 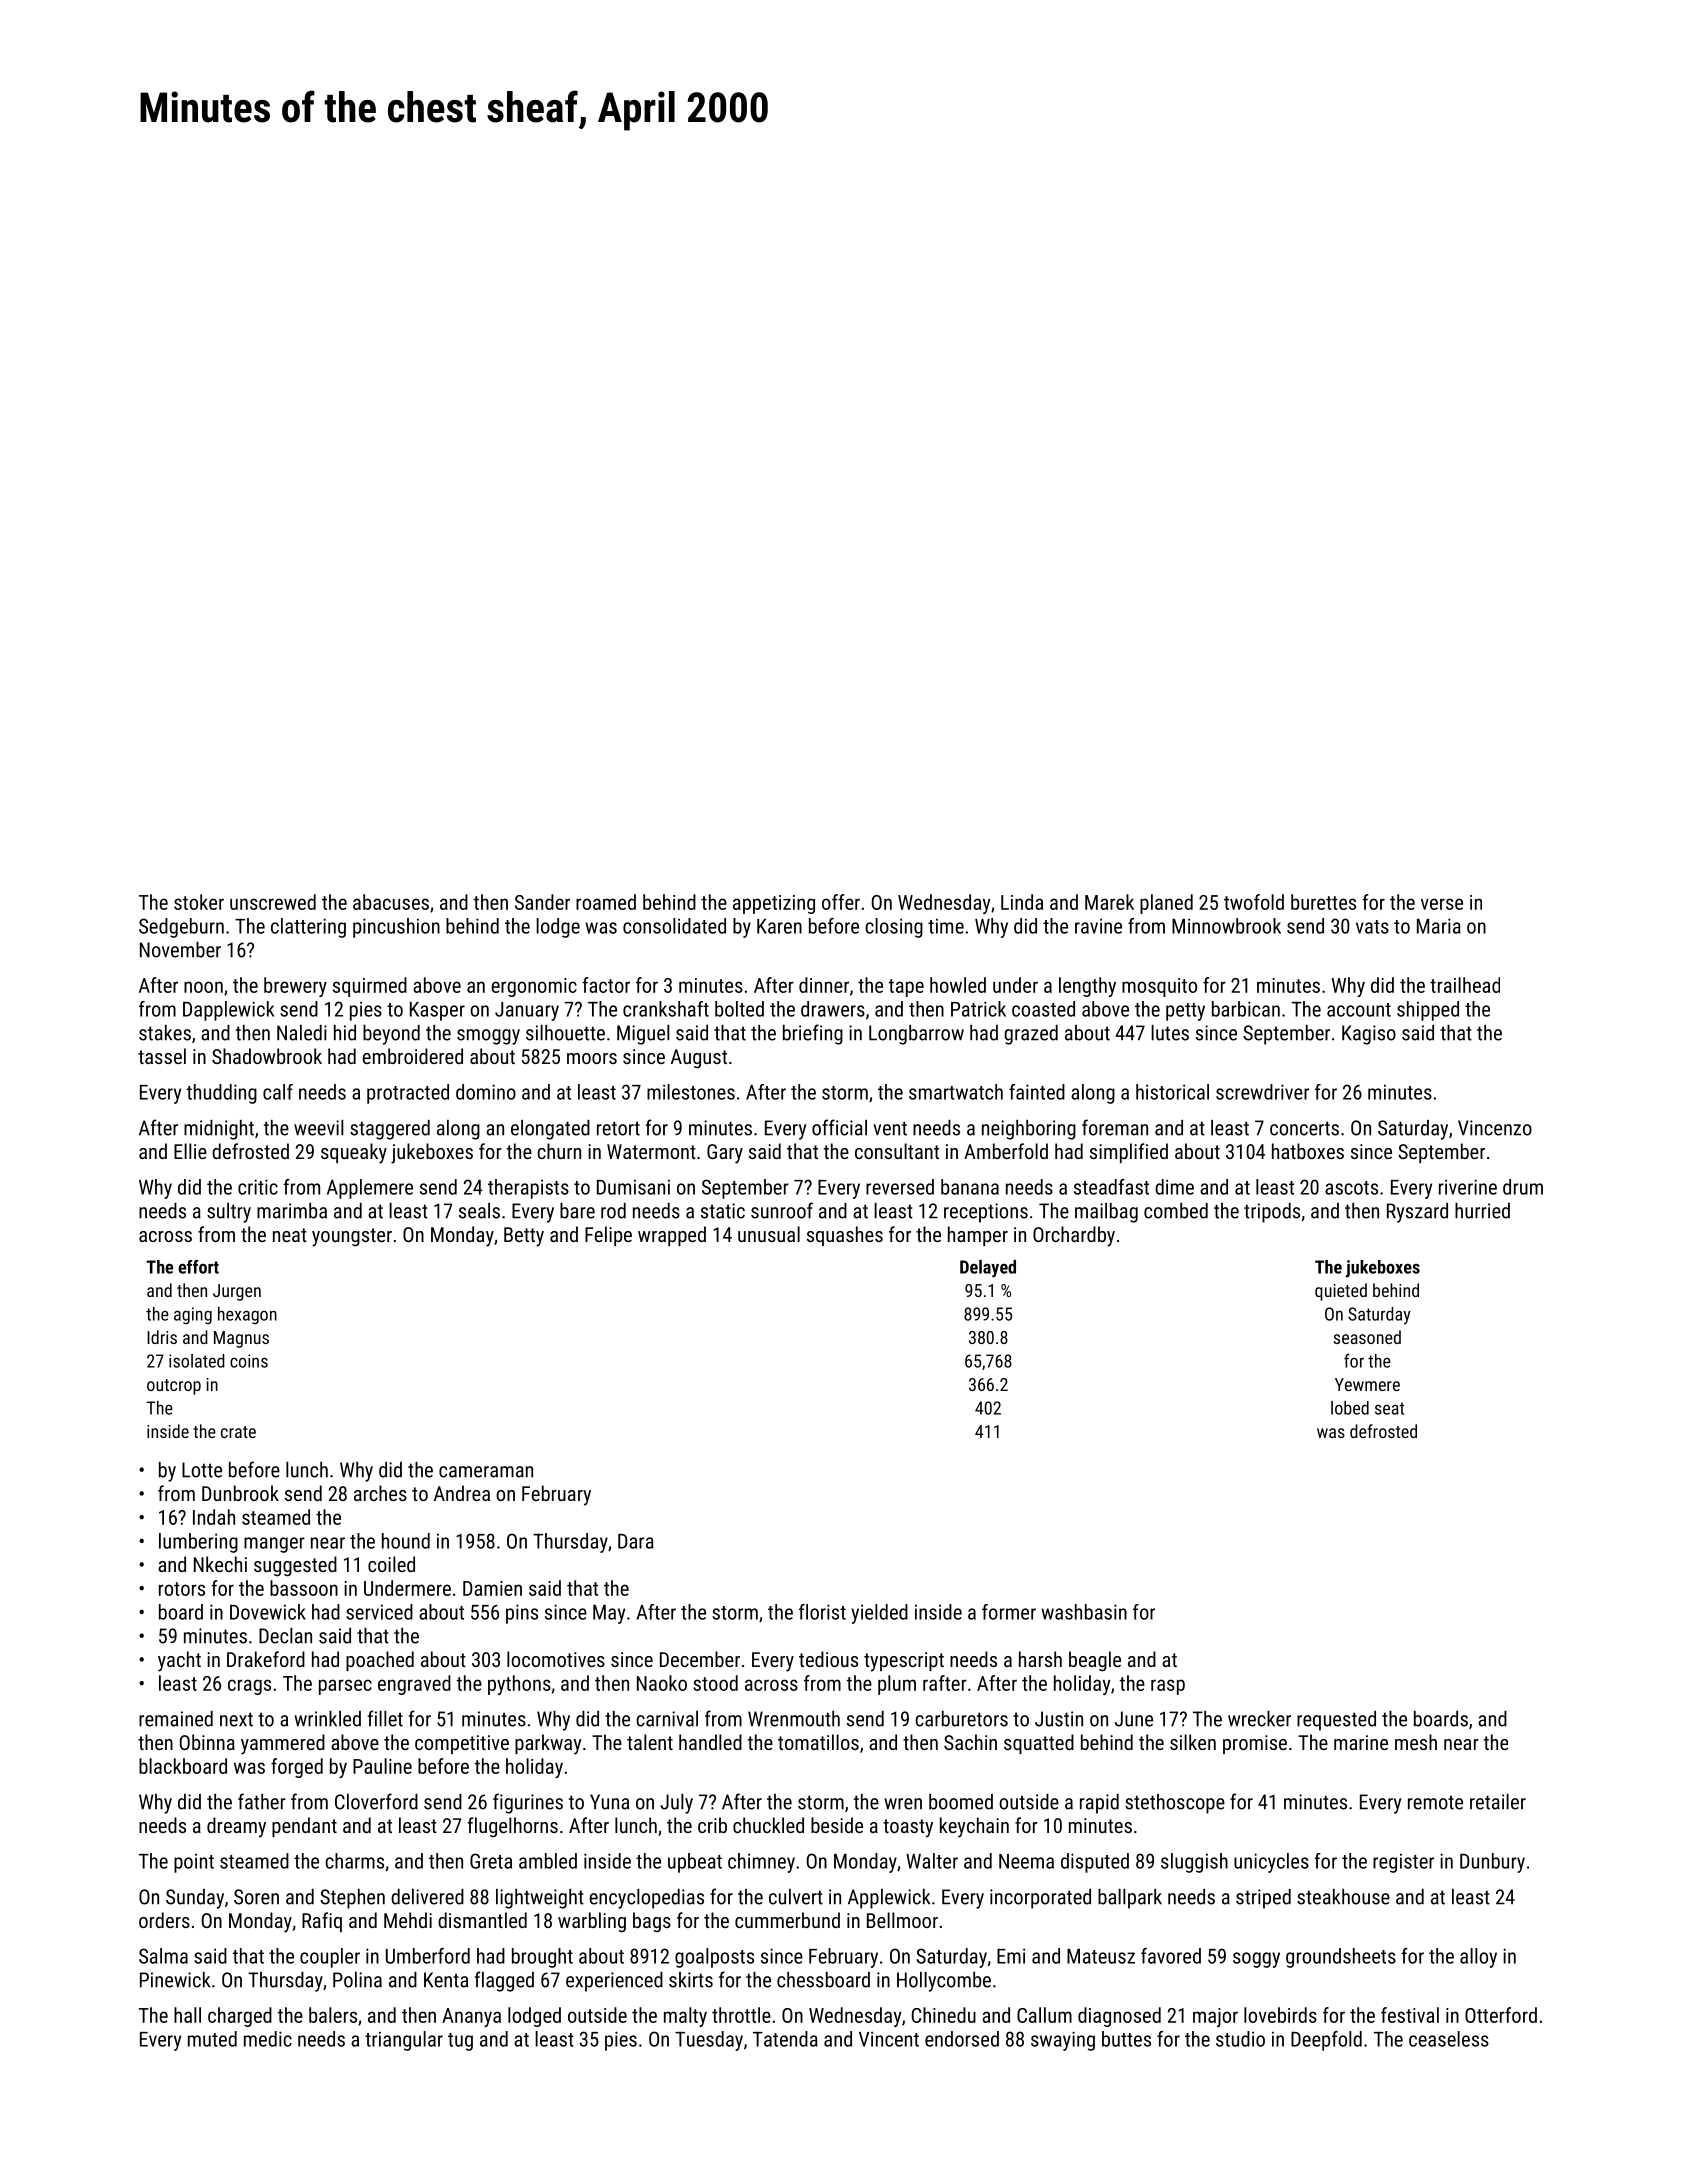 What do you see at coordinates (1111, 1187) in the screenshot?
I see `steadfast` at bounding box center [1111, 1187].
